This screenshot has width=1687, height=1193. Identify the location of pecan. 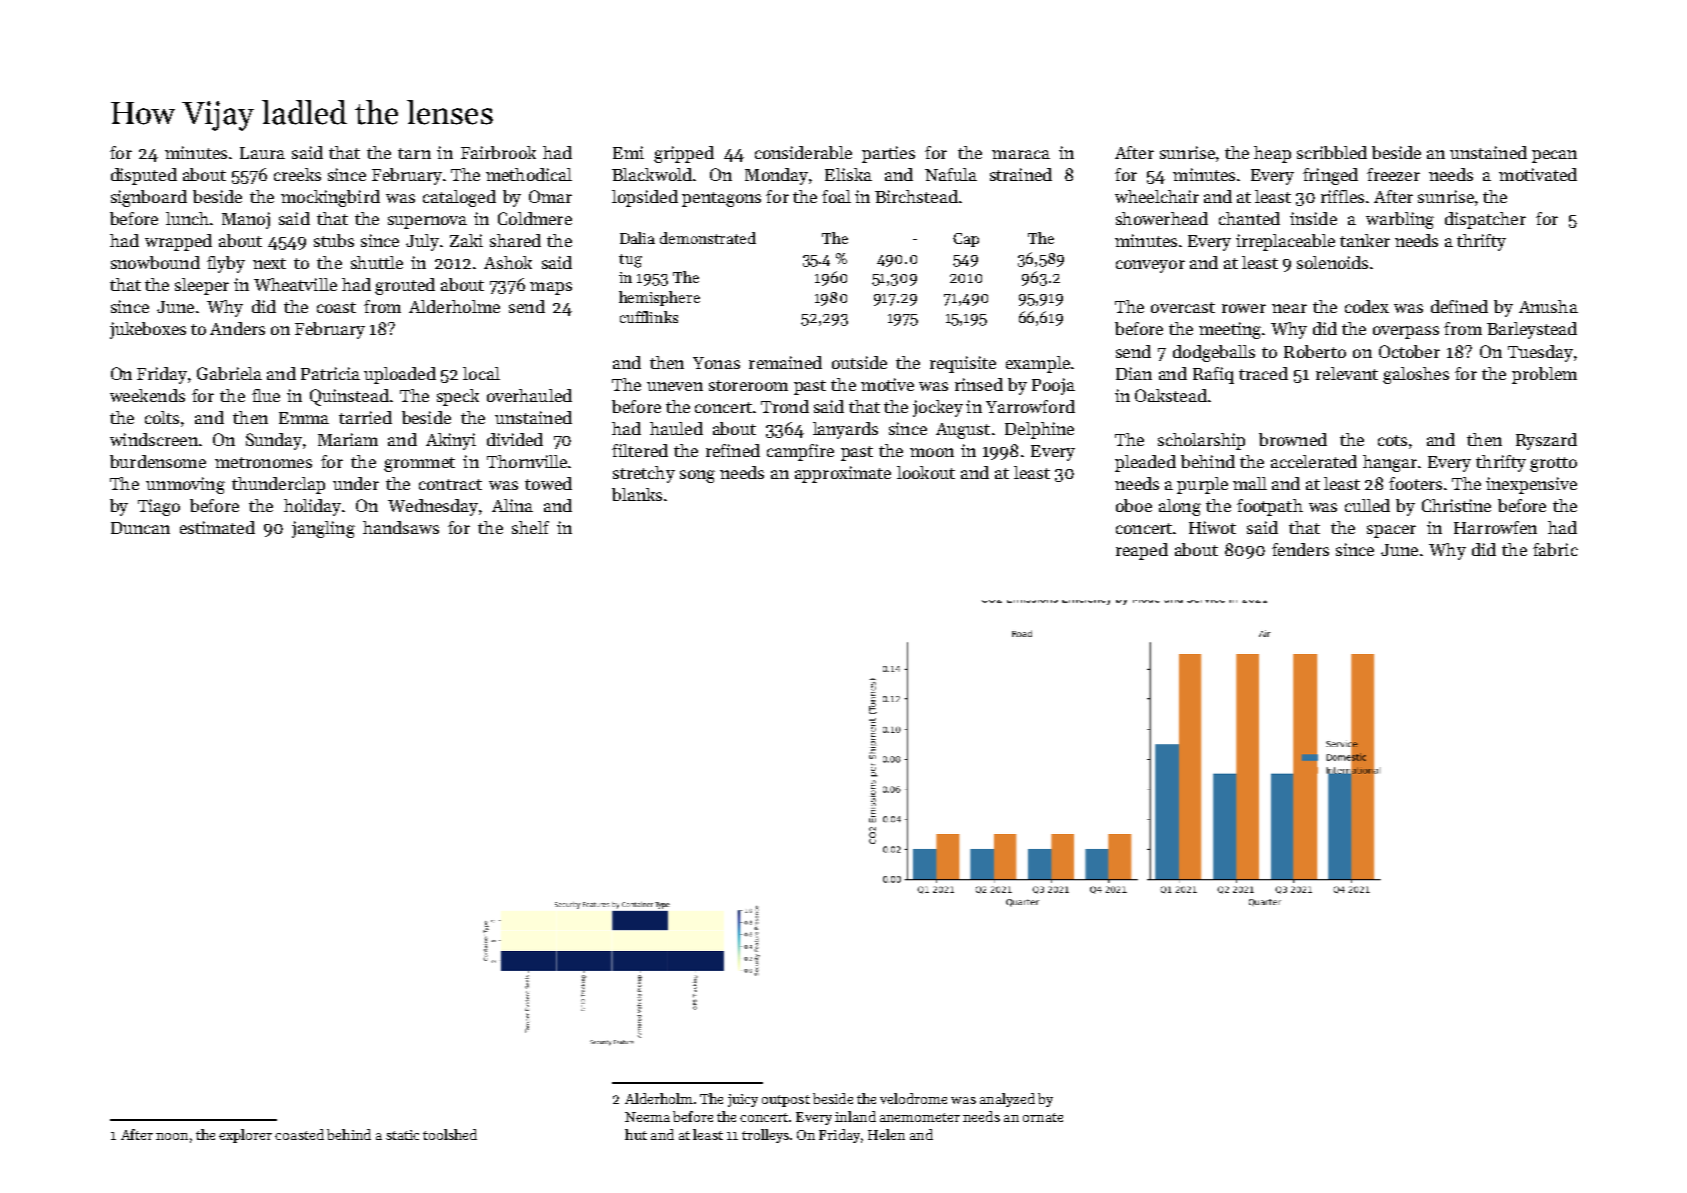
(1554, 156).
